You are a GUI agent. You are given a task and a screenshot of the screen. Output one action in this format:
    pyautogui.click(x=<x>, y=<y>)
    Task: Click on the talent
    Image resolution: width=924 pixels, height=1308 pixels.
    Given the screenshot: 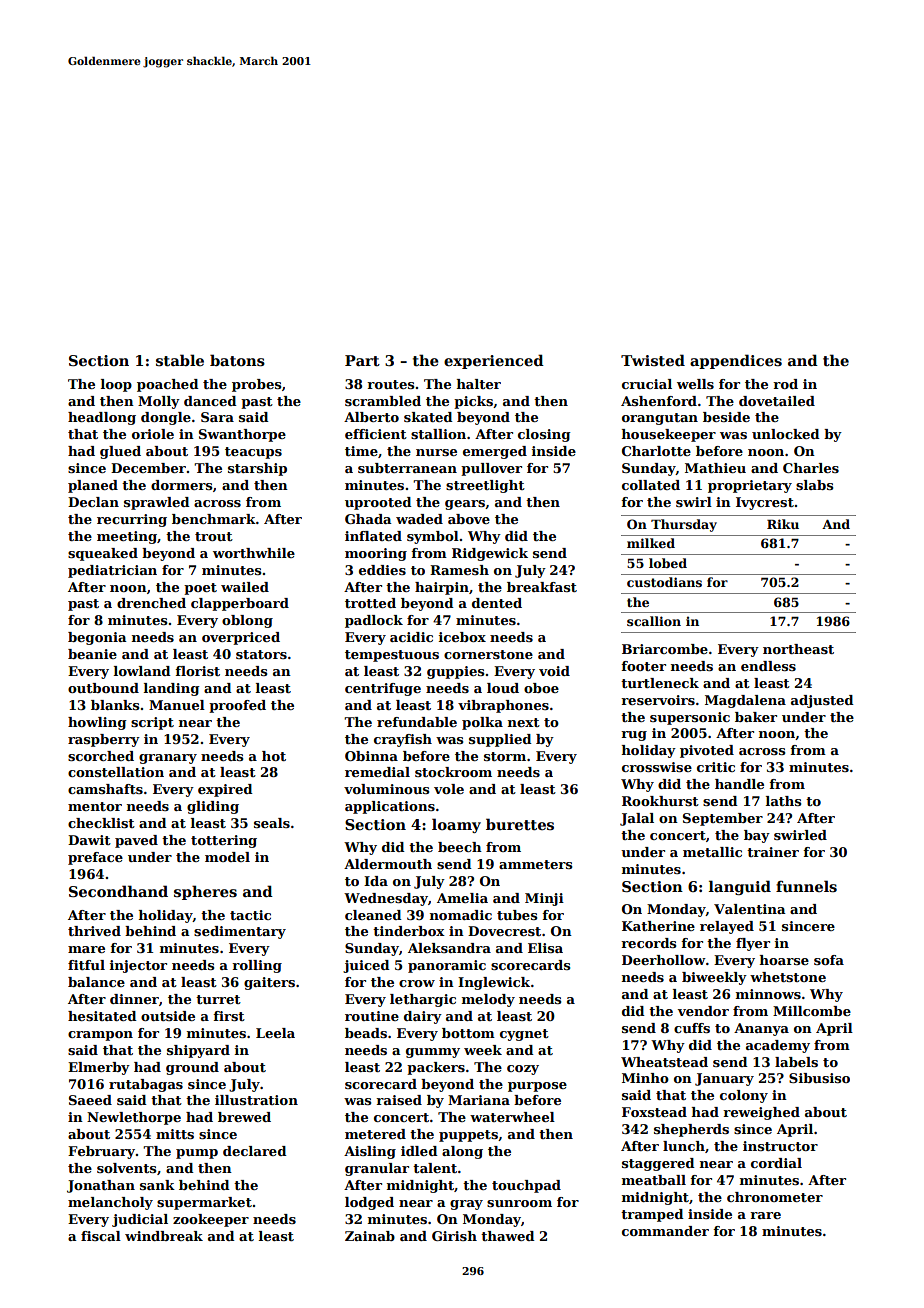 What is the action you would take?
    pyautogui.click(x=435, y=1168)
